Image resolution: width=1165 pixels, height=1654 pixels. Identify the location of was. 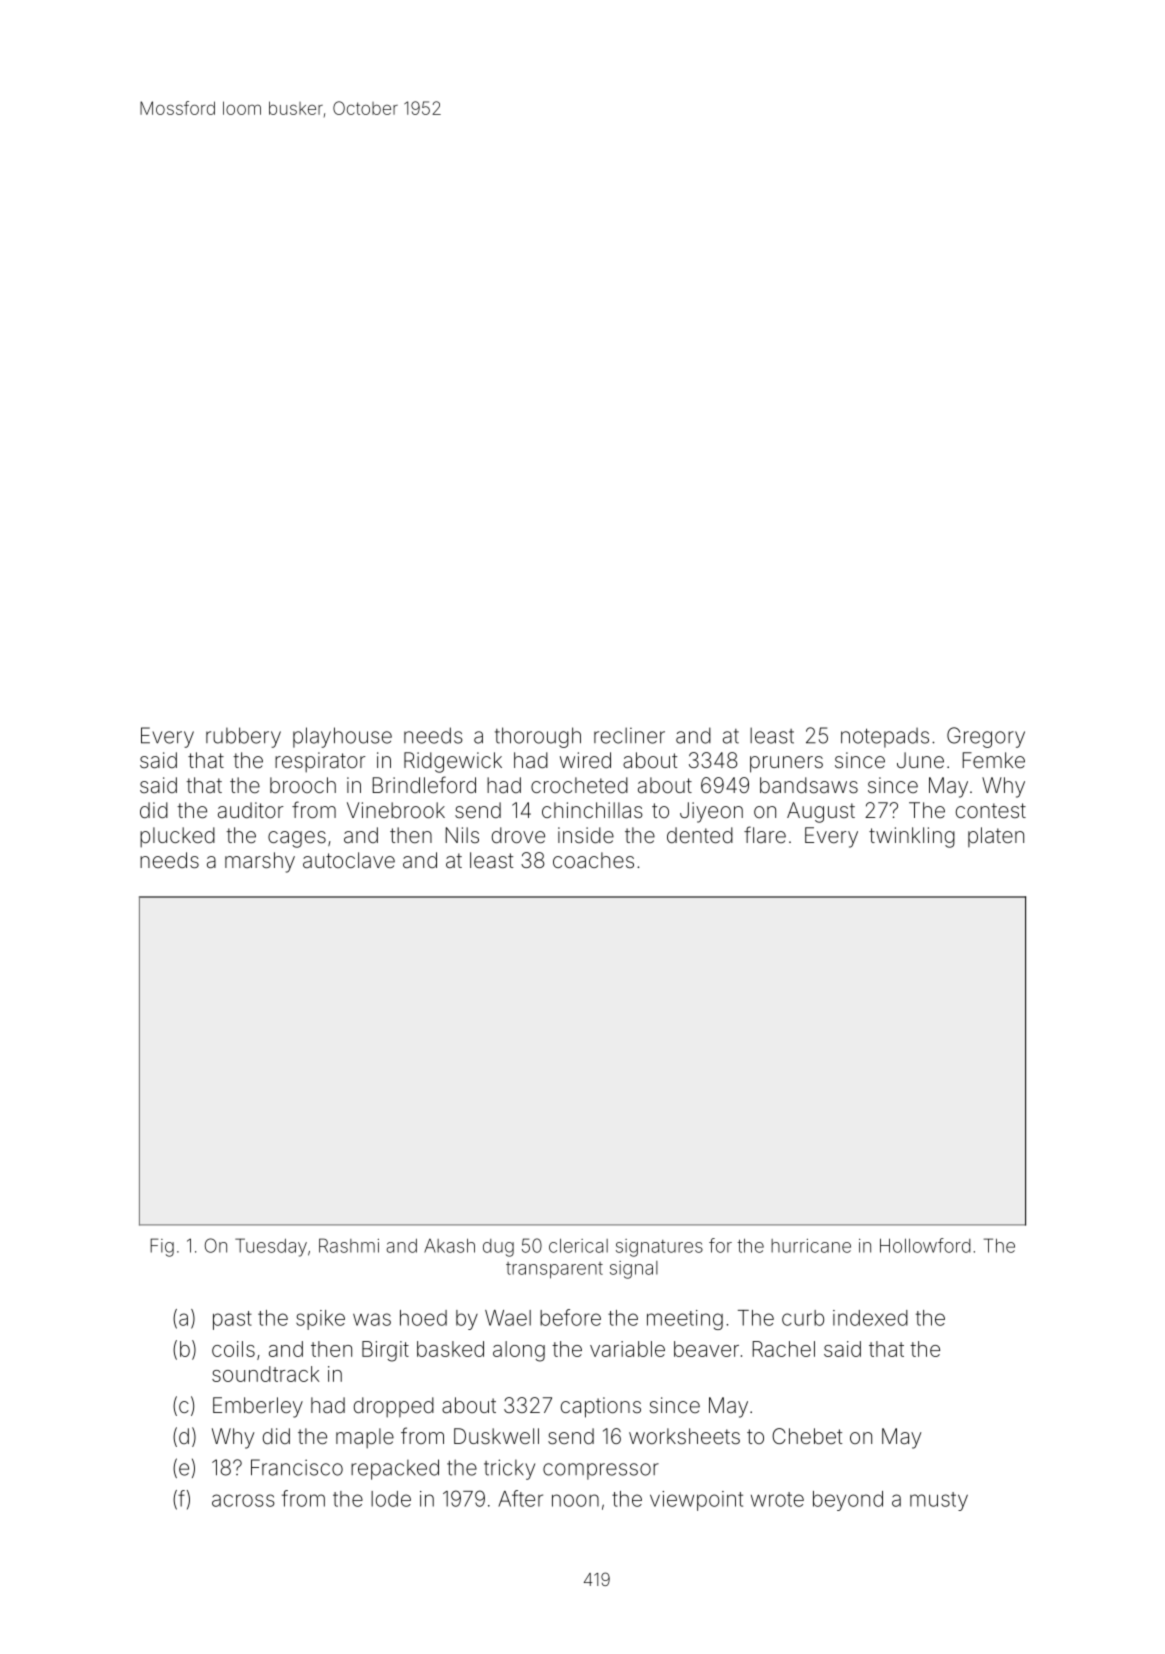
(372, 1319).
